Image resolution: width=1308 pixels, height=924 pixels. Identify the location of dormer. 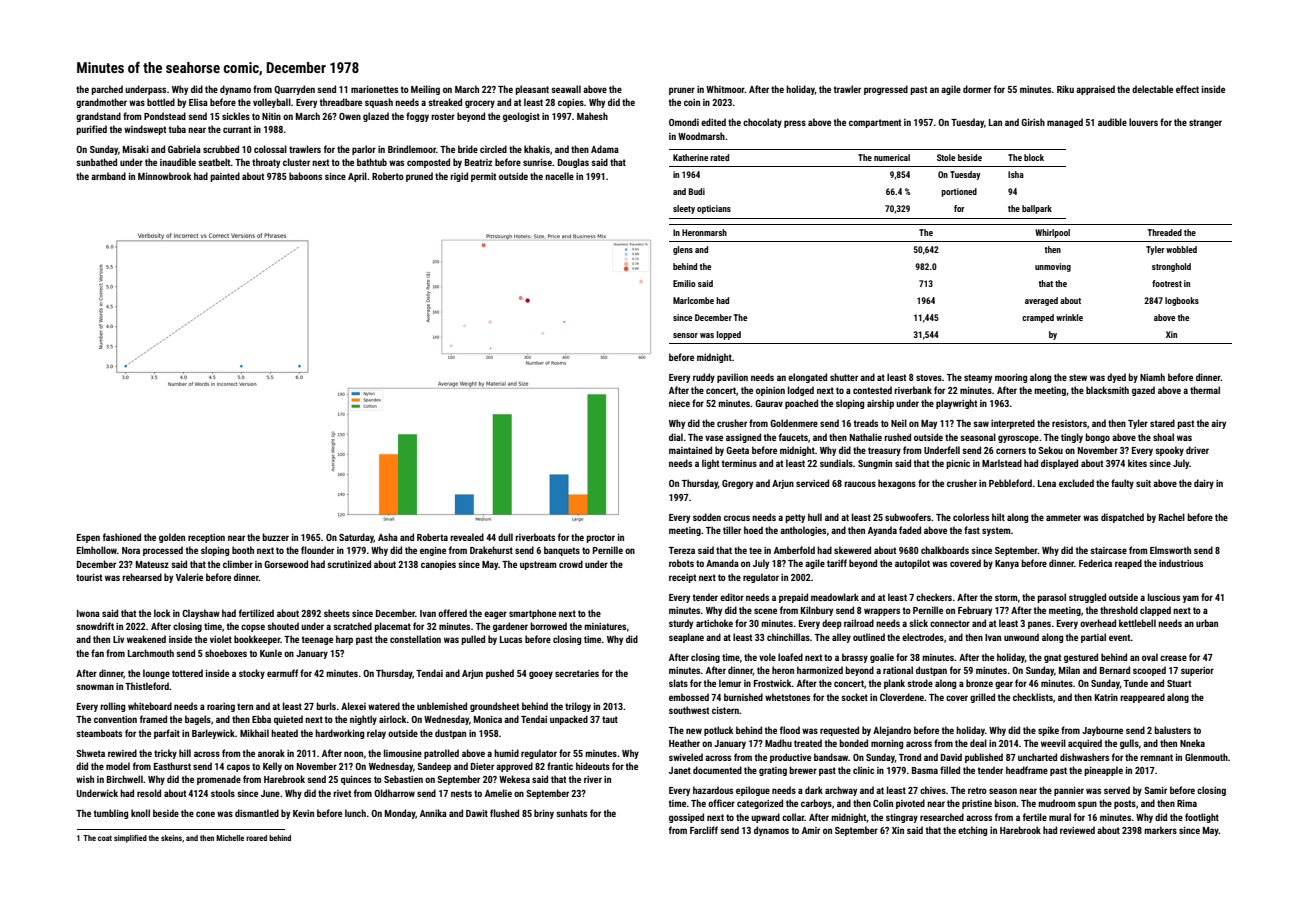
(977, 89).
